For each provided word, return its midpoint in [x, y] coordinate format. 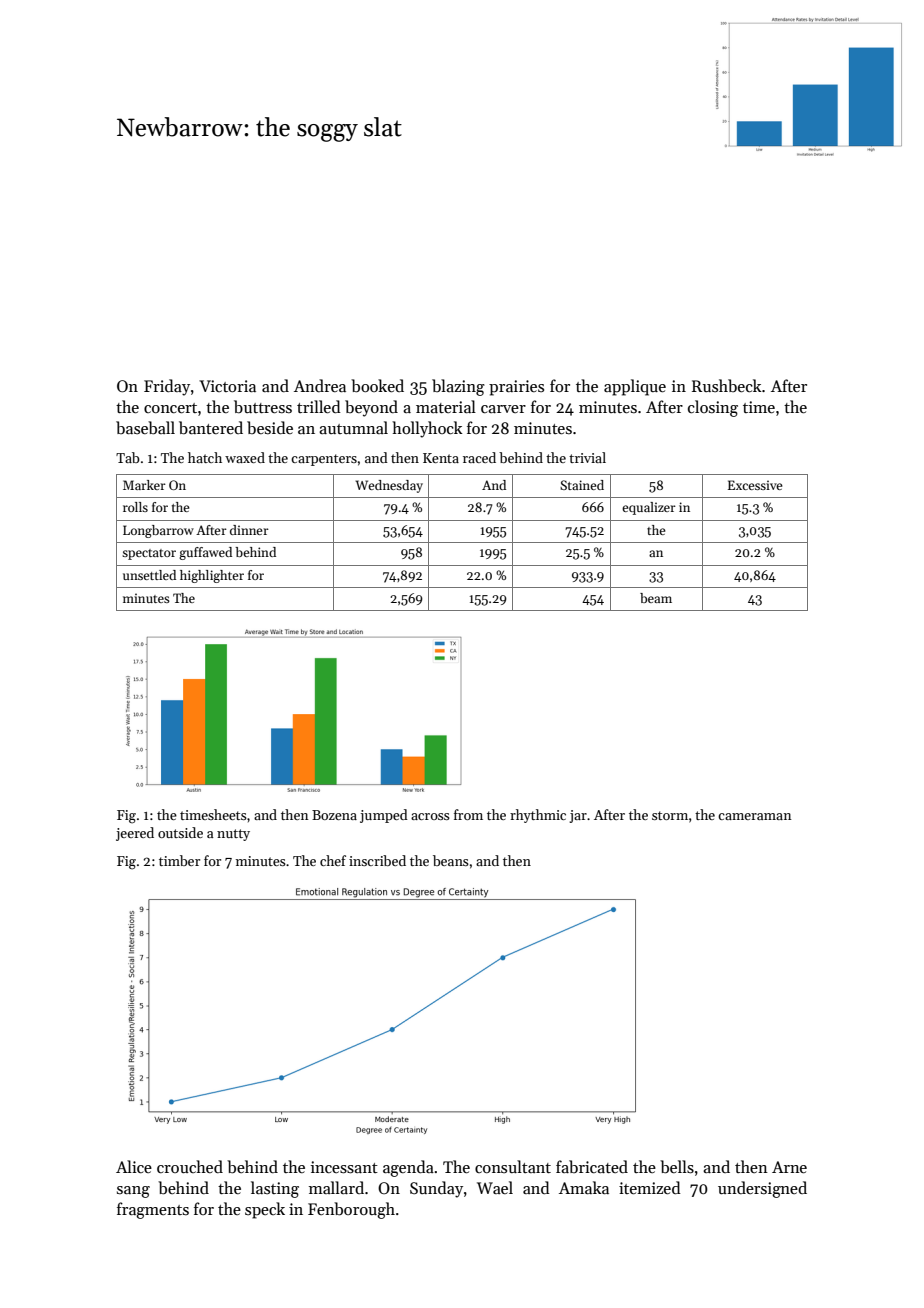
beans [451, 860]
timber [179, 860]
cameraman [755, 816]
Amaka [584, 1187]
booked [377, 386]
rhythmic [538, 816]
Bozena [334, 815]
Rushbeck [727, 385]
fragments [153, 1210]
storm [670, 815]
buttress [263, 406]
